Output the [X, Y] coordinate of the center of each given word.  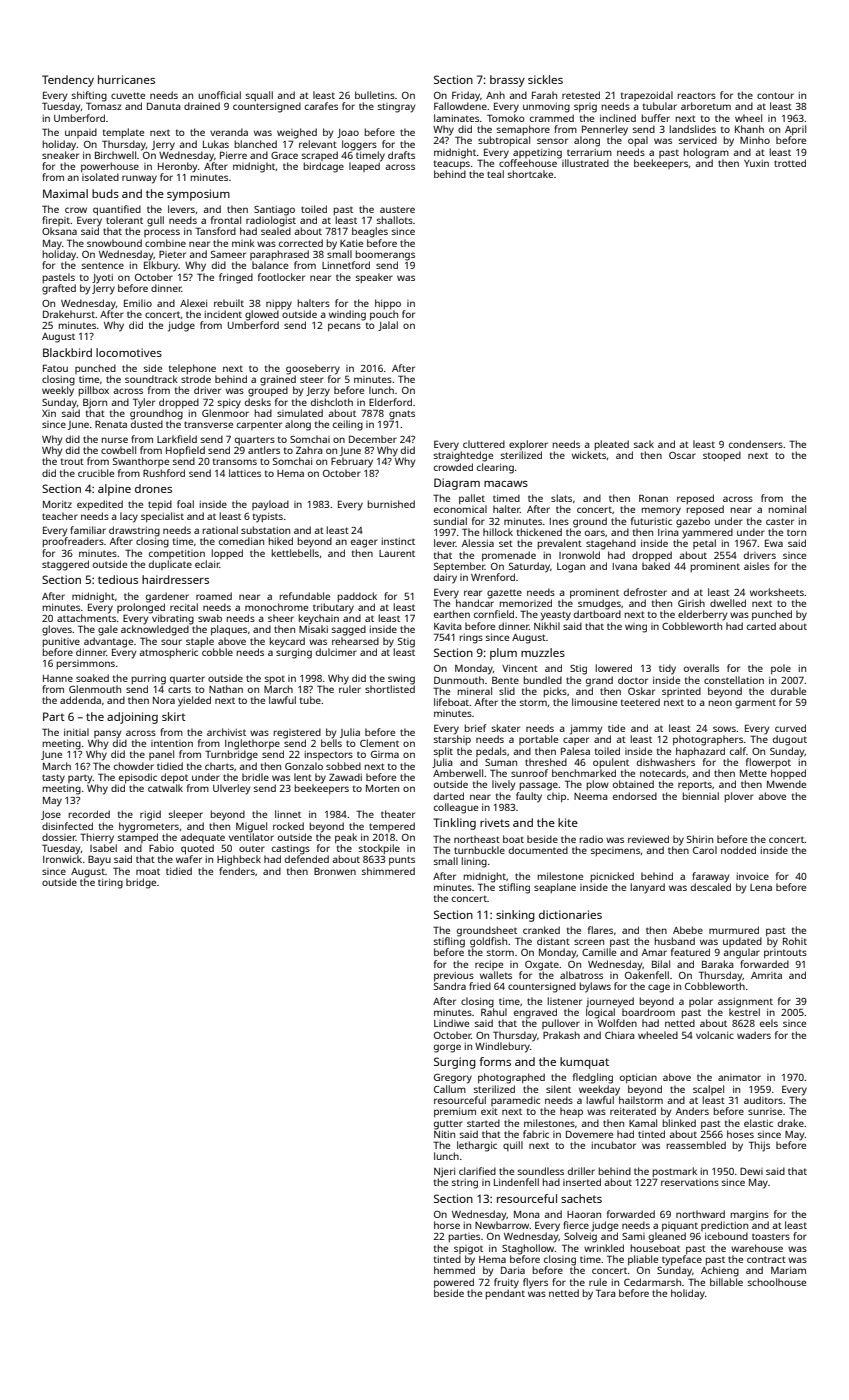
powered [454, 1283]
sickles [545, 79]
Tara [606, 1293]
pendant [505, 1294]
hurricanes [126, 79]
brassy [507, 81]
